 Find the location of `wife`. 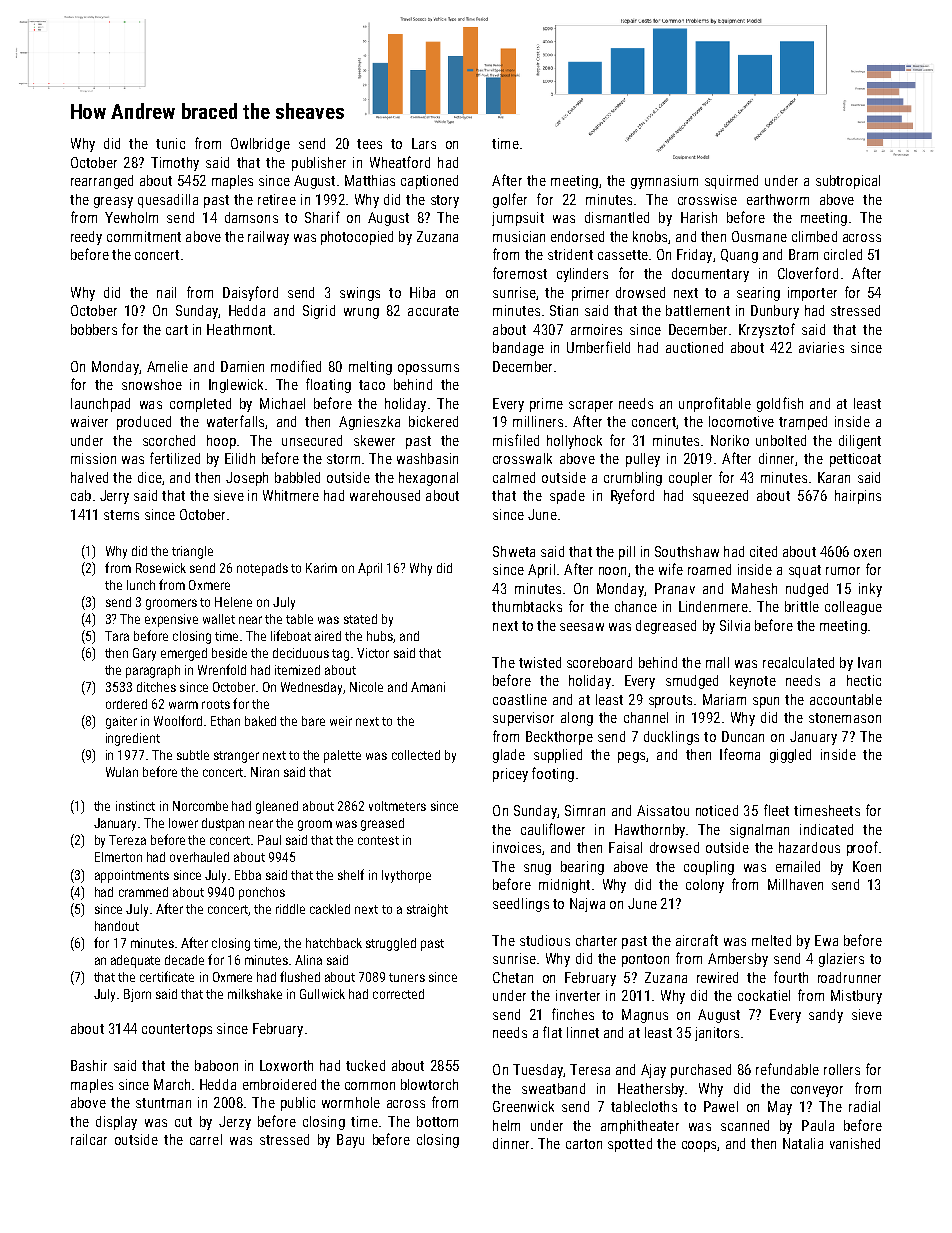

wife is located at coordinates (671, 569).
